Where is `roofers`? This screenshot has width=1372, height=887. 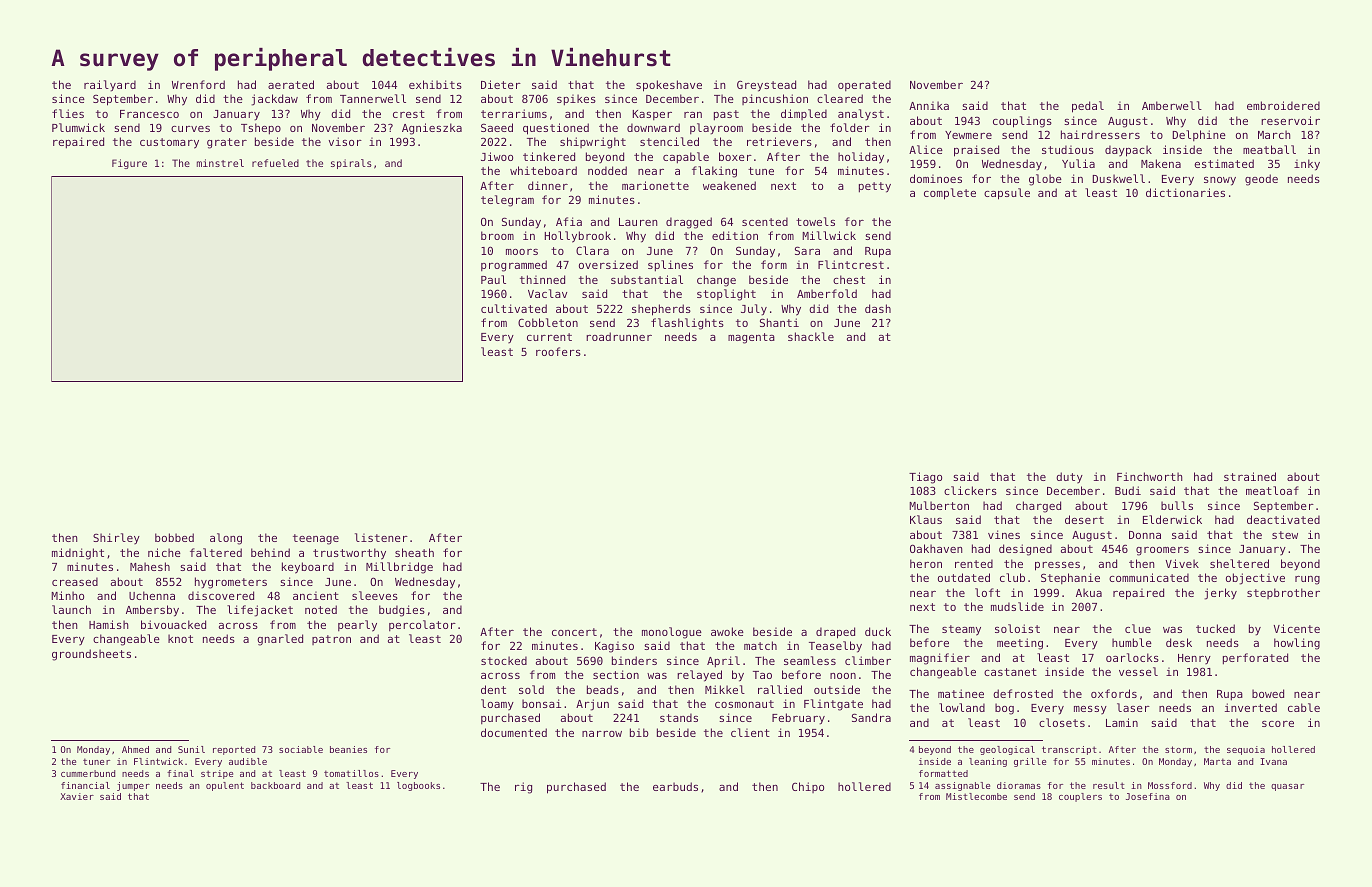
roofers is located at coordinates (558, 351).
